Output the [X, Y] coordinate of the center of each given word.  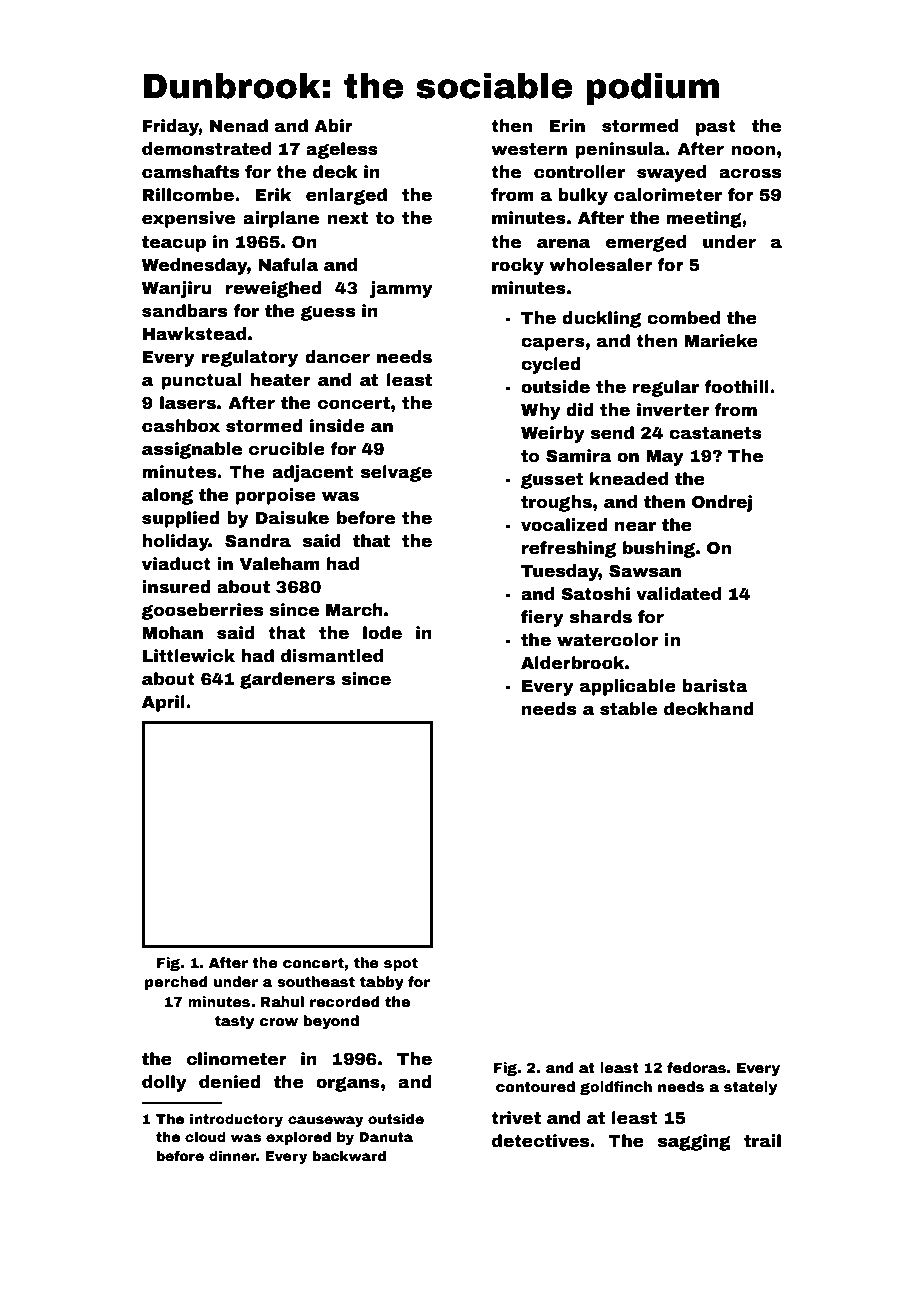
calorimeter [668, 195]
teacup [174, 244]
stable [628, 709]
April [163, 703]
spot [401, 964]
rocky [518, 266]
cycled [551, 365]
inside [337, 426]
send [612, 433]
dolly [164, 1083]
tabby [382, 983]
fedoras [696, 1067]
